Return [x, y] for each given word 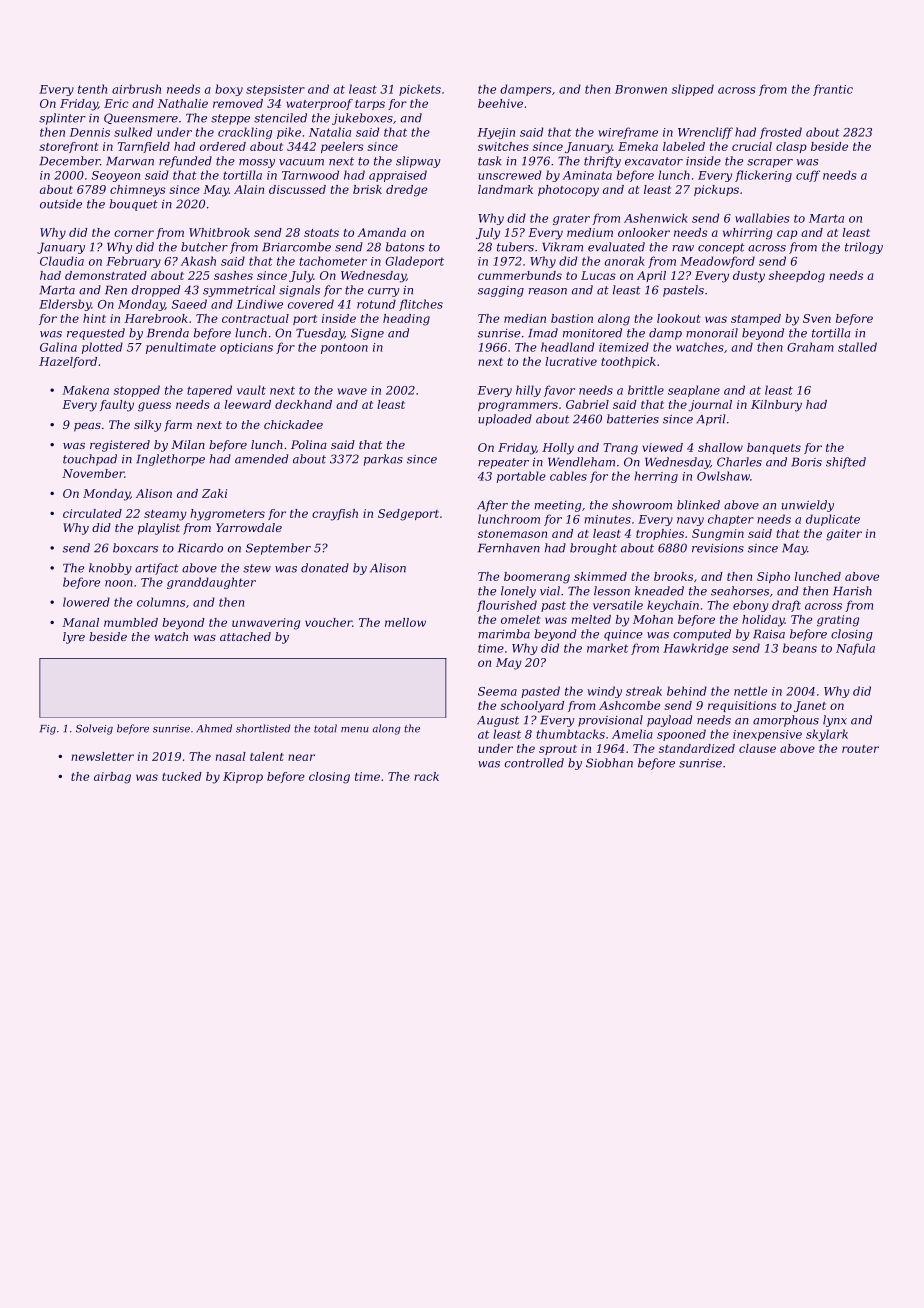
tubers [515, 247]
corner [134, 233]
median [525, 318]
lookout [678, 318]
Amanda [381, 232]
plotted [102, 348]
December [70, 161]
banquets [774, 448]
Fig [48, 730]
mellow [405, 622]
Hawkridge [695, 649]
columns [161, 602]
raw [683, 248]
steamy [165, 515]
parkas [383, 460]
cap [787, 234]
